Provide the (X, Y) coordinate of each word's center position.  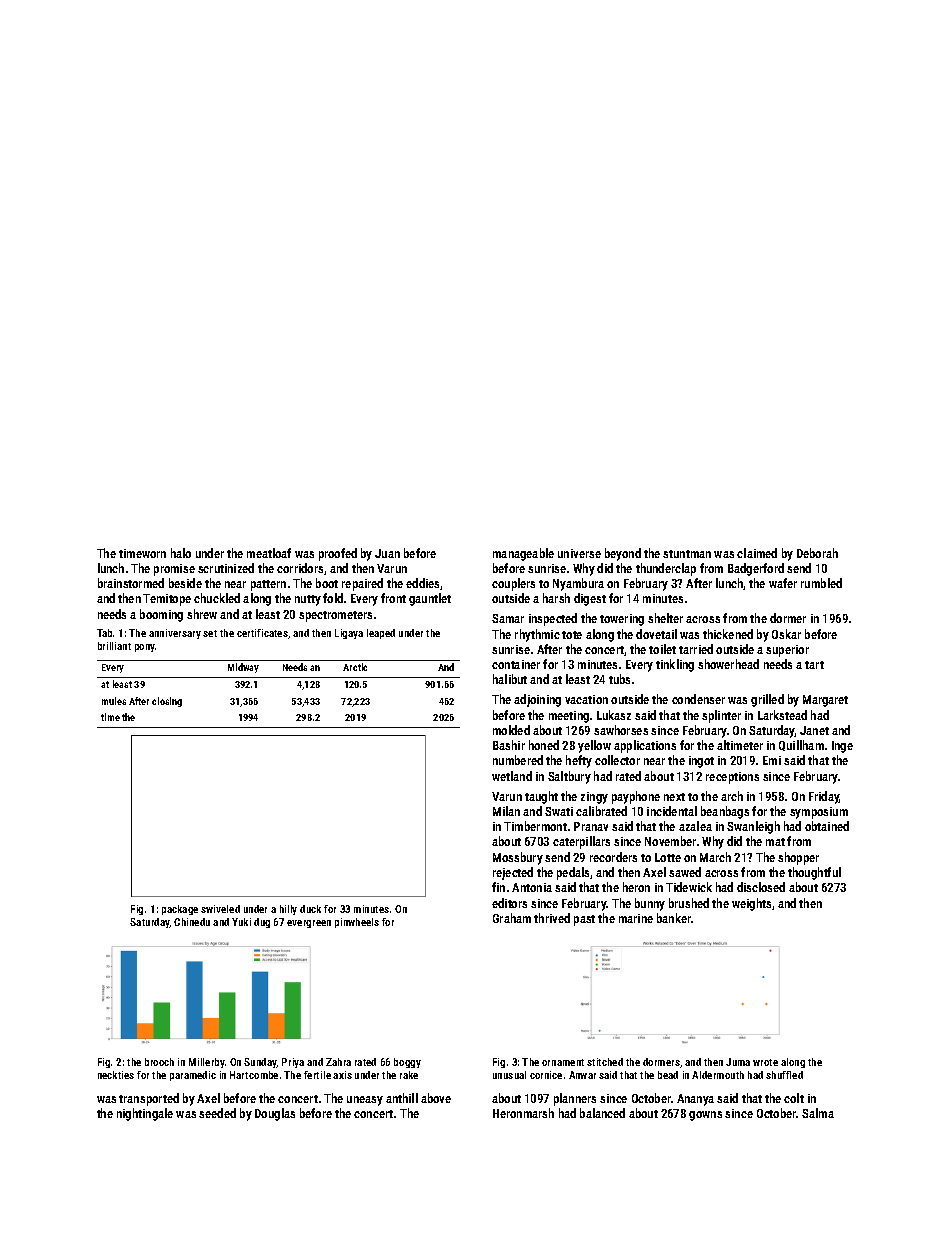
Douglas (275, 1114)
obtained (827, 826)
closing (167, 702)
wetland (512, 776)
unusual (509, 1075)
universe (579, 553)
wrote (765, 1062)
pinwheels (357, 923)
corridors (300, 568)
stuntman (687, 554)
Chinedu (192, 922)
